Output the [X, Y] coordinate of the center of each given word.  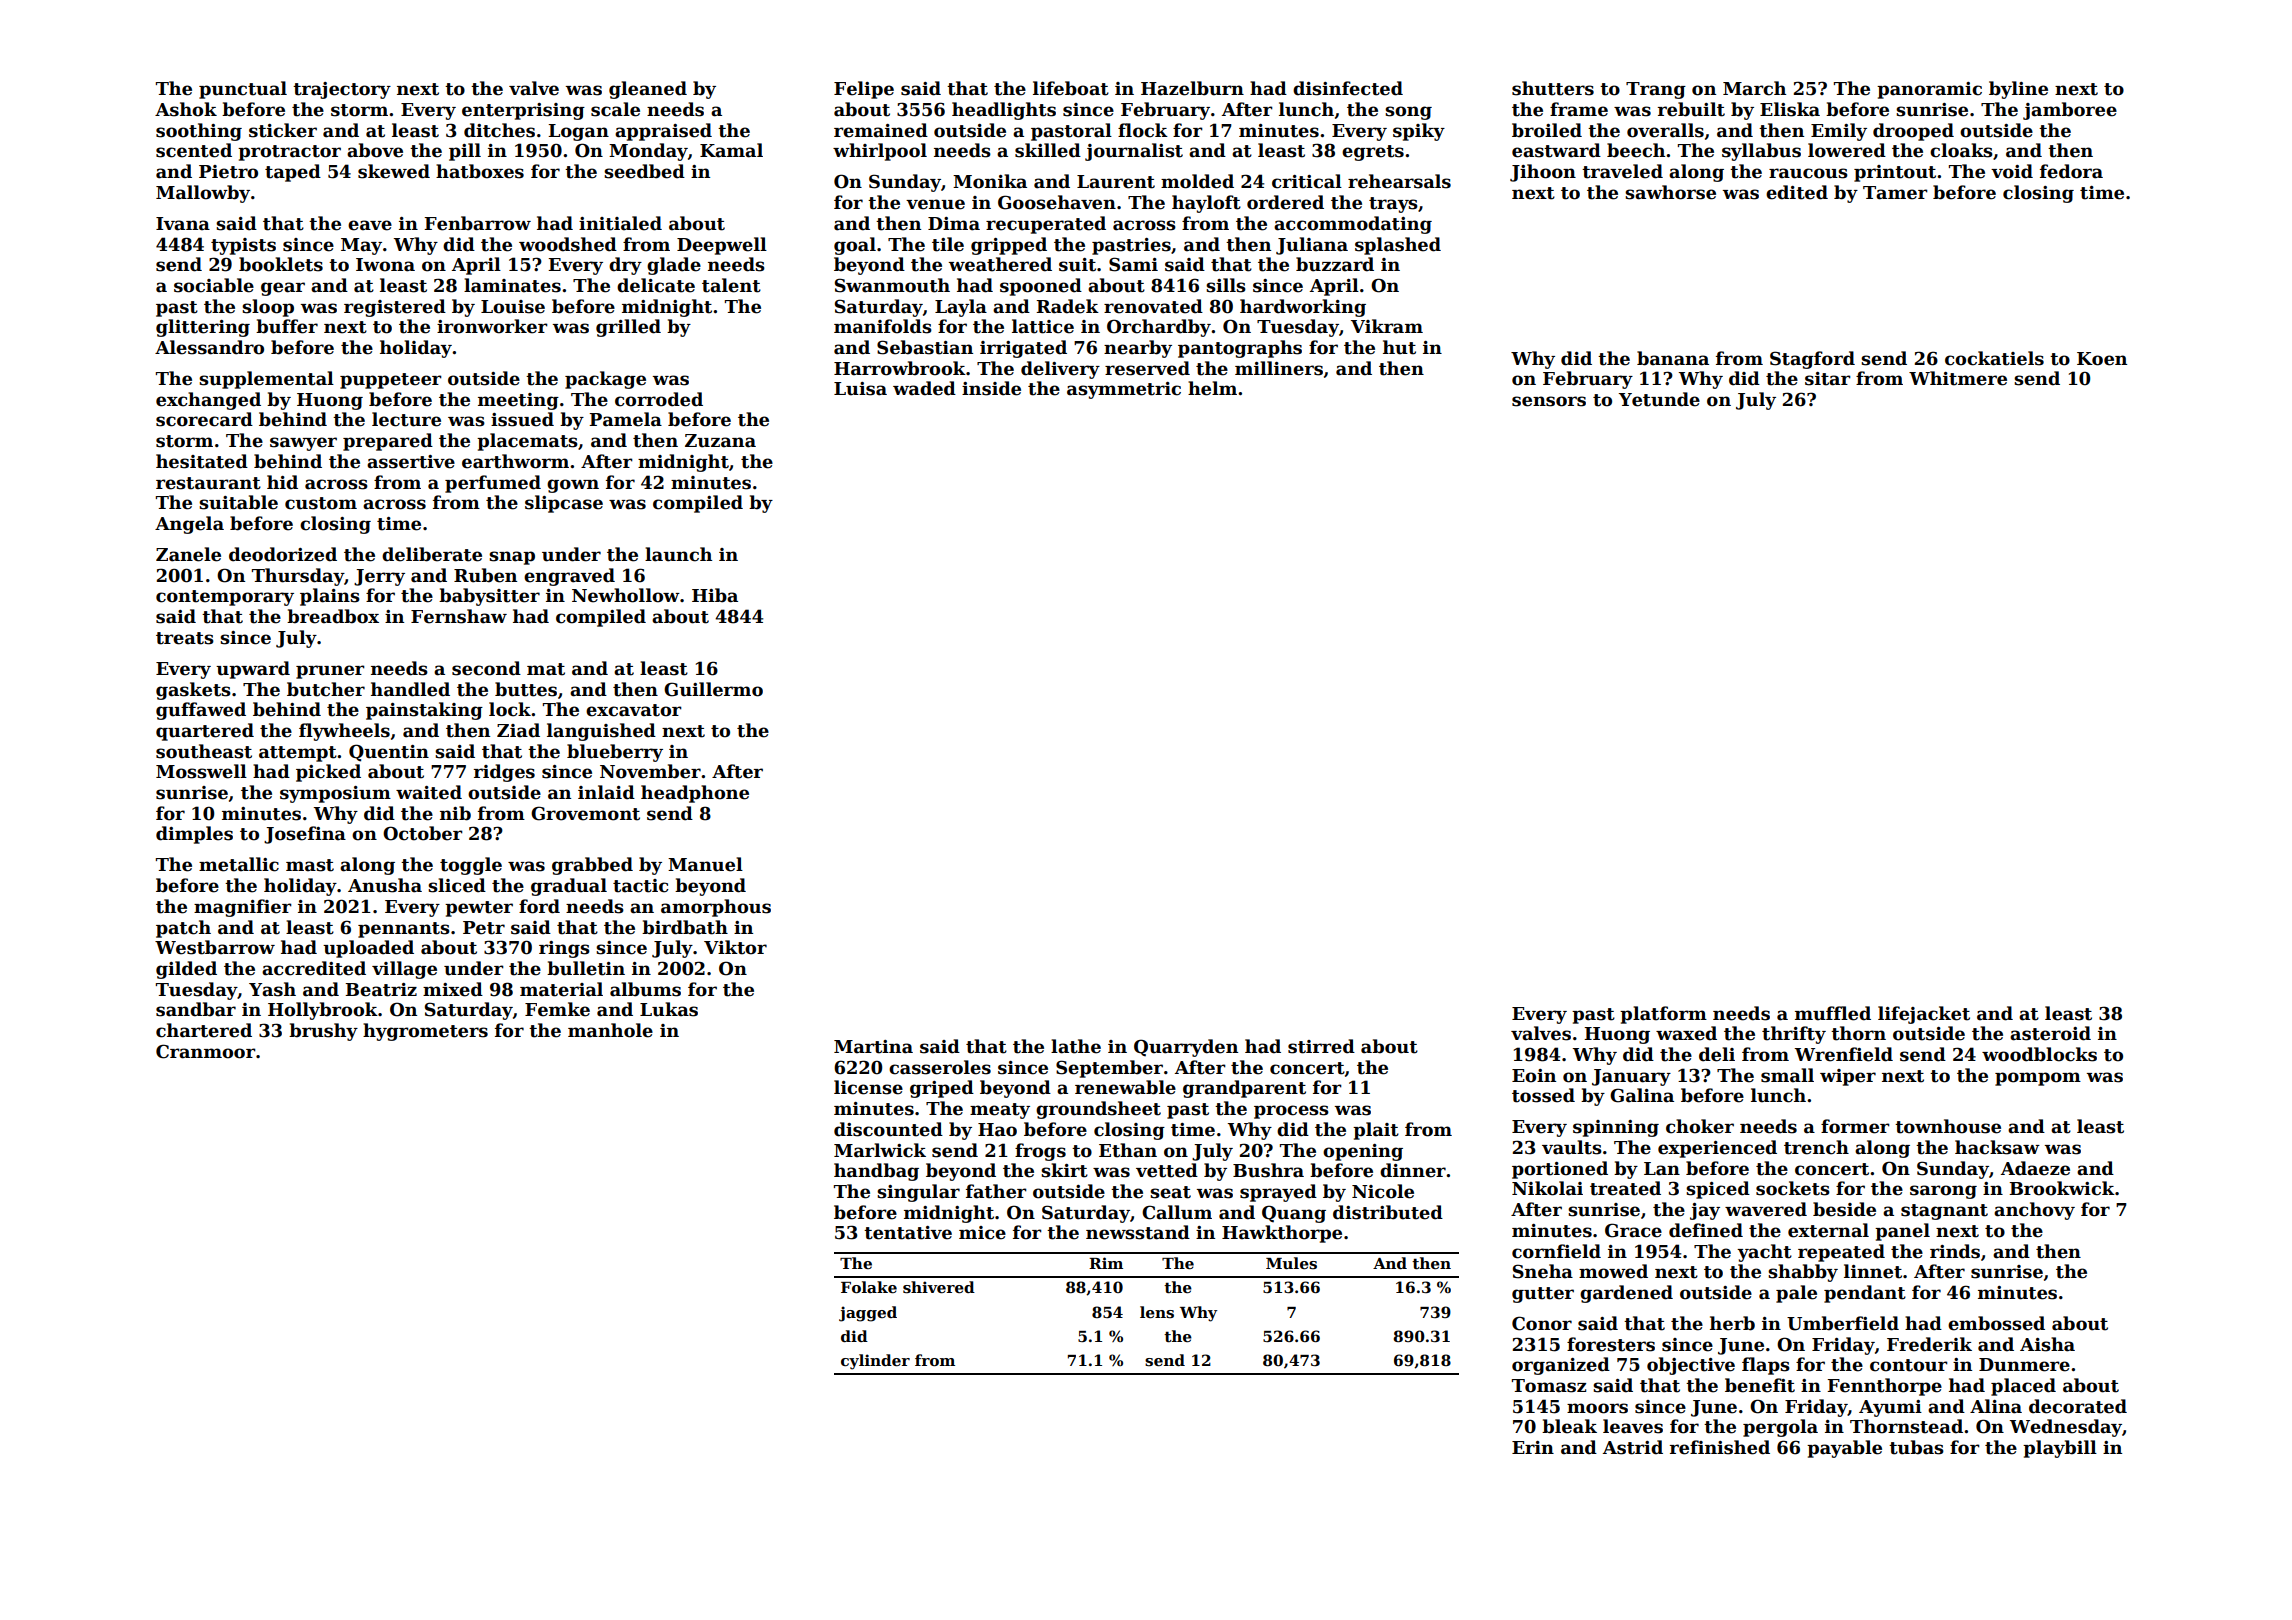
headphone [695, 794]
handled [410, 689]
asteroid [2050, 1033]
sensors [1549, 401]
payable [1844, 1449]
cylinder [875, 1362]
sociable [214, 285]
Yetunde [1659, 399]
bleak [1569, 1426]
